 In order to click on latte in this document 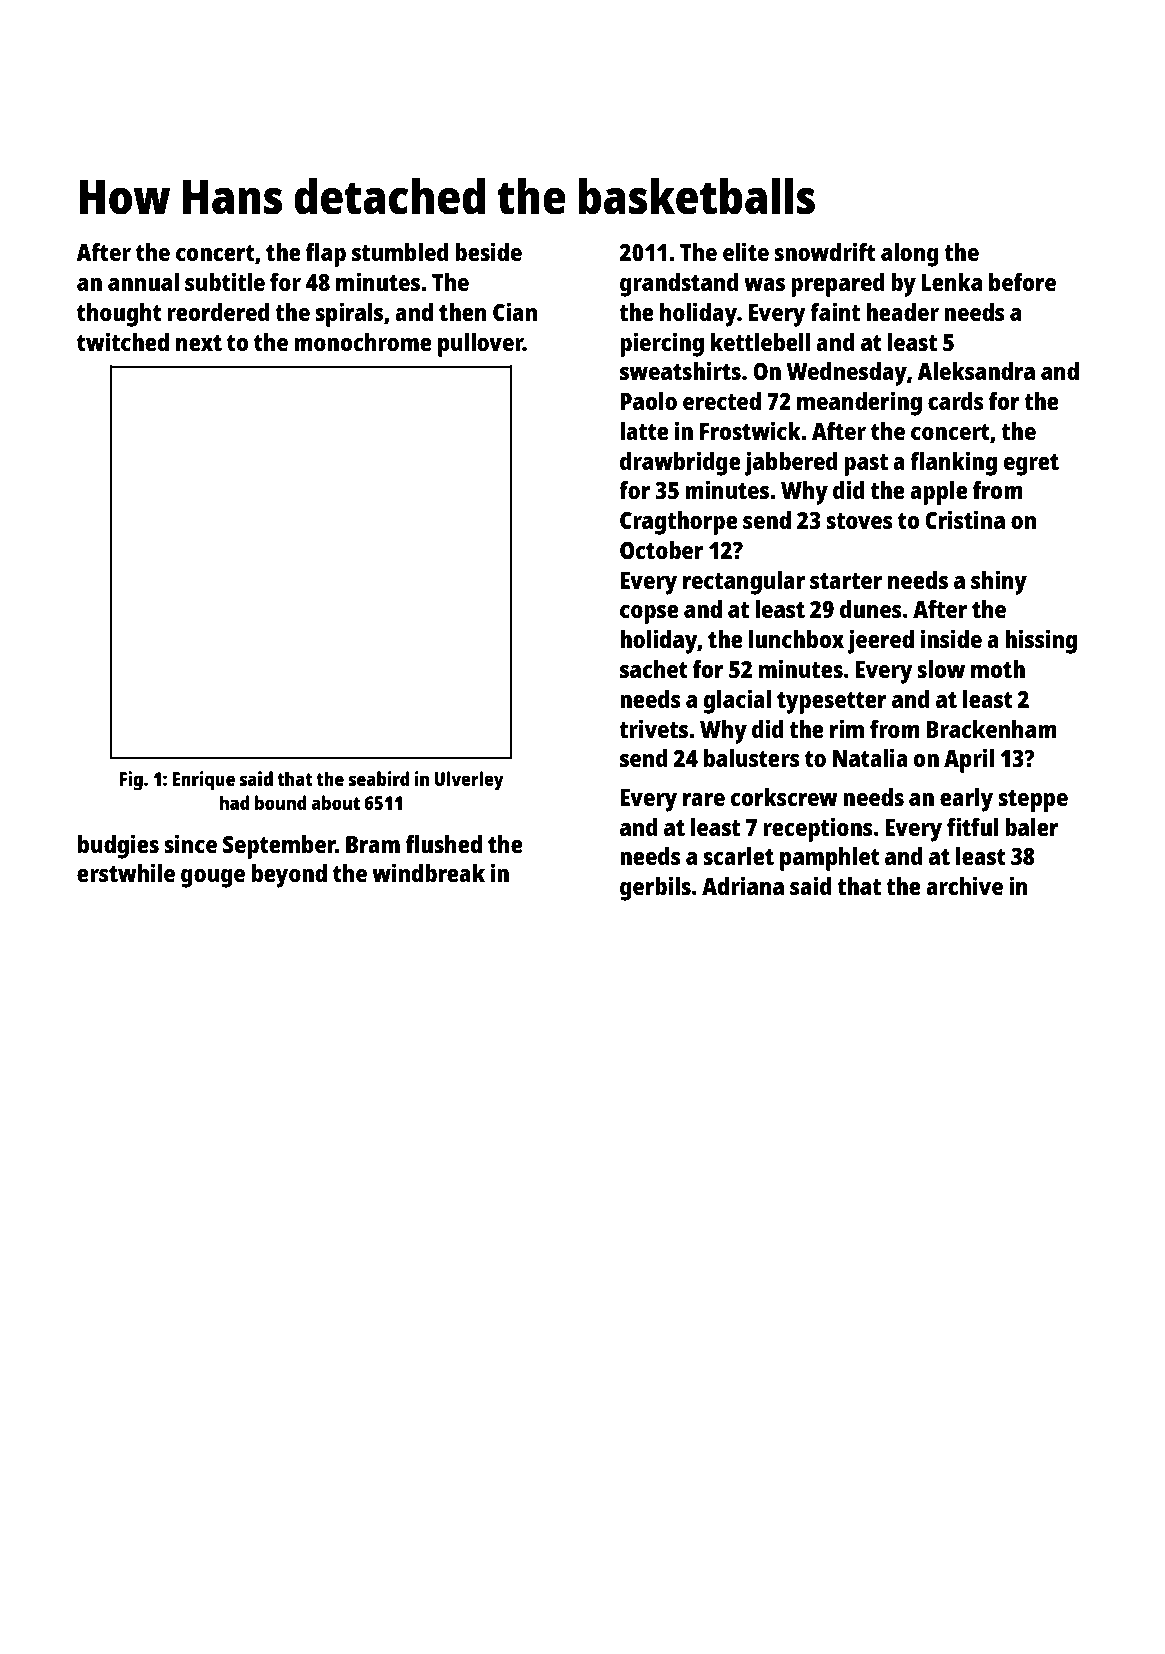, I will do `click(644, 431)`.
